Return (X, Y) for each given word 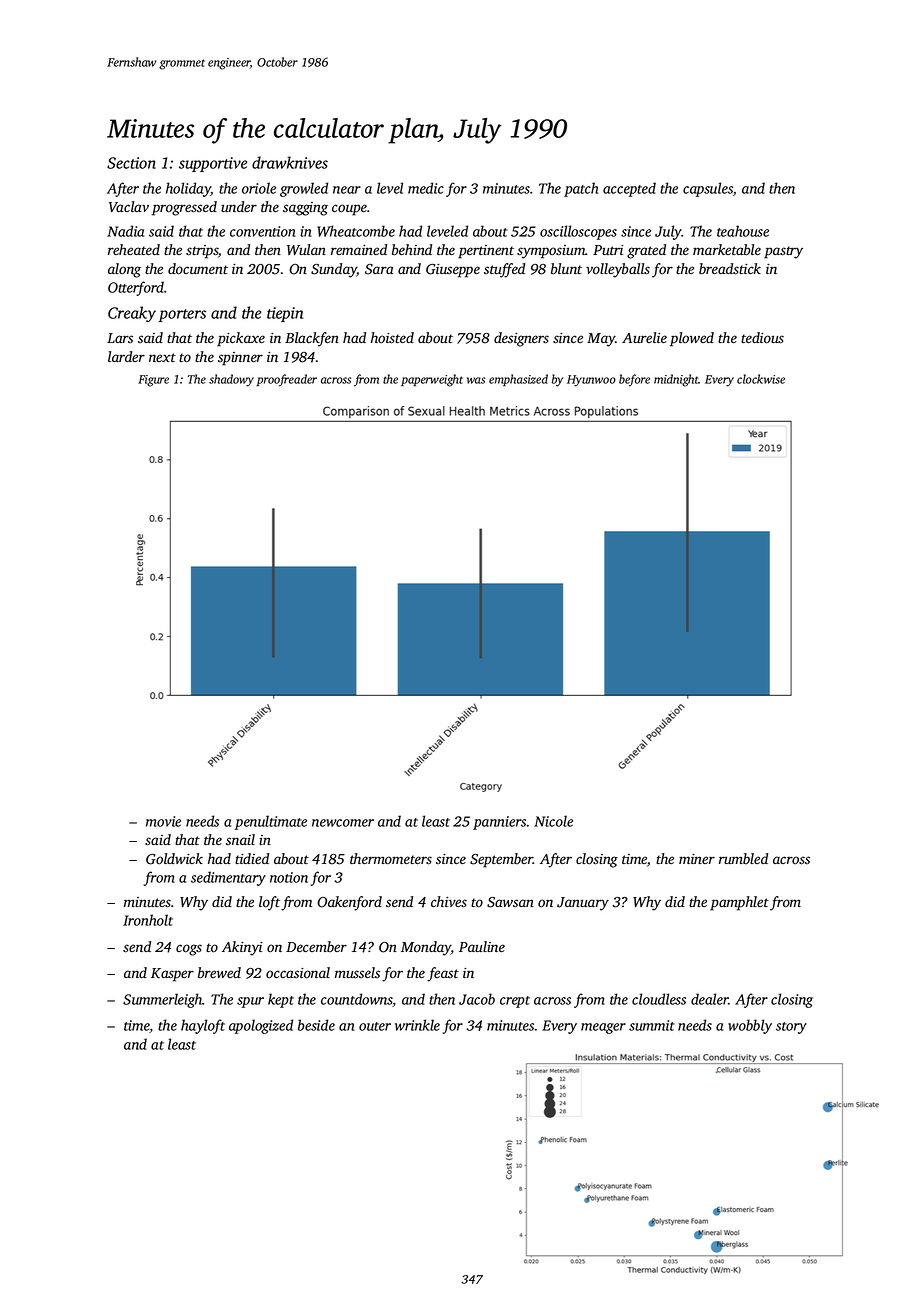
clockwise (761, 379)
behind (412, 250)
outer (375, 1026)
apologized (261, 1026)
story (791, 1028)
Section (131, 163)
